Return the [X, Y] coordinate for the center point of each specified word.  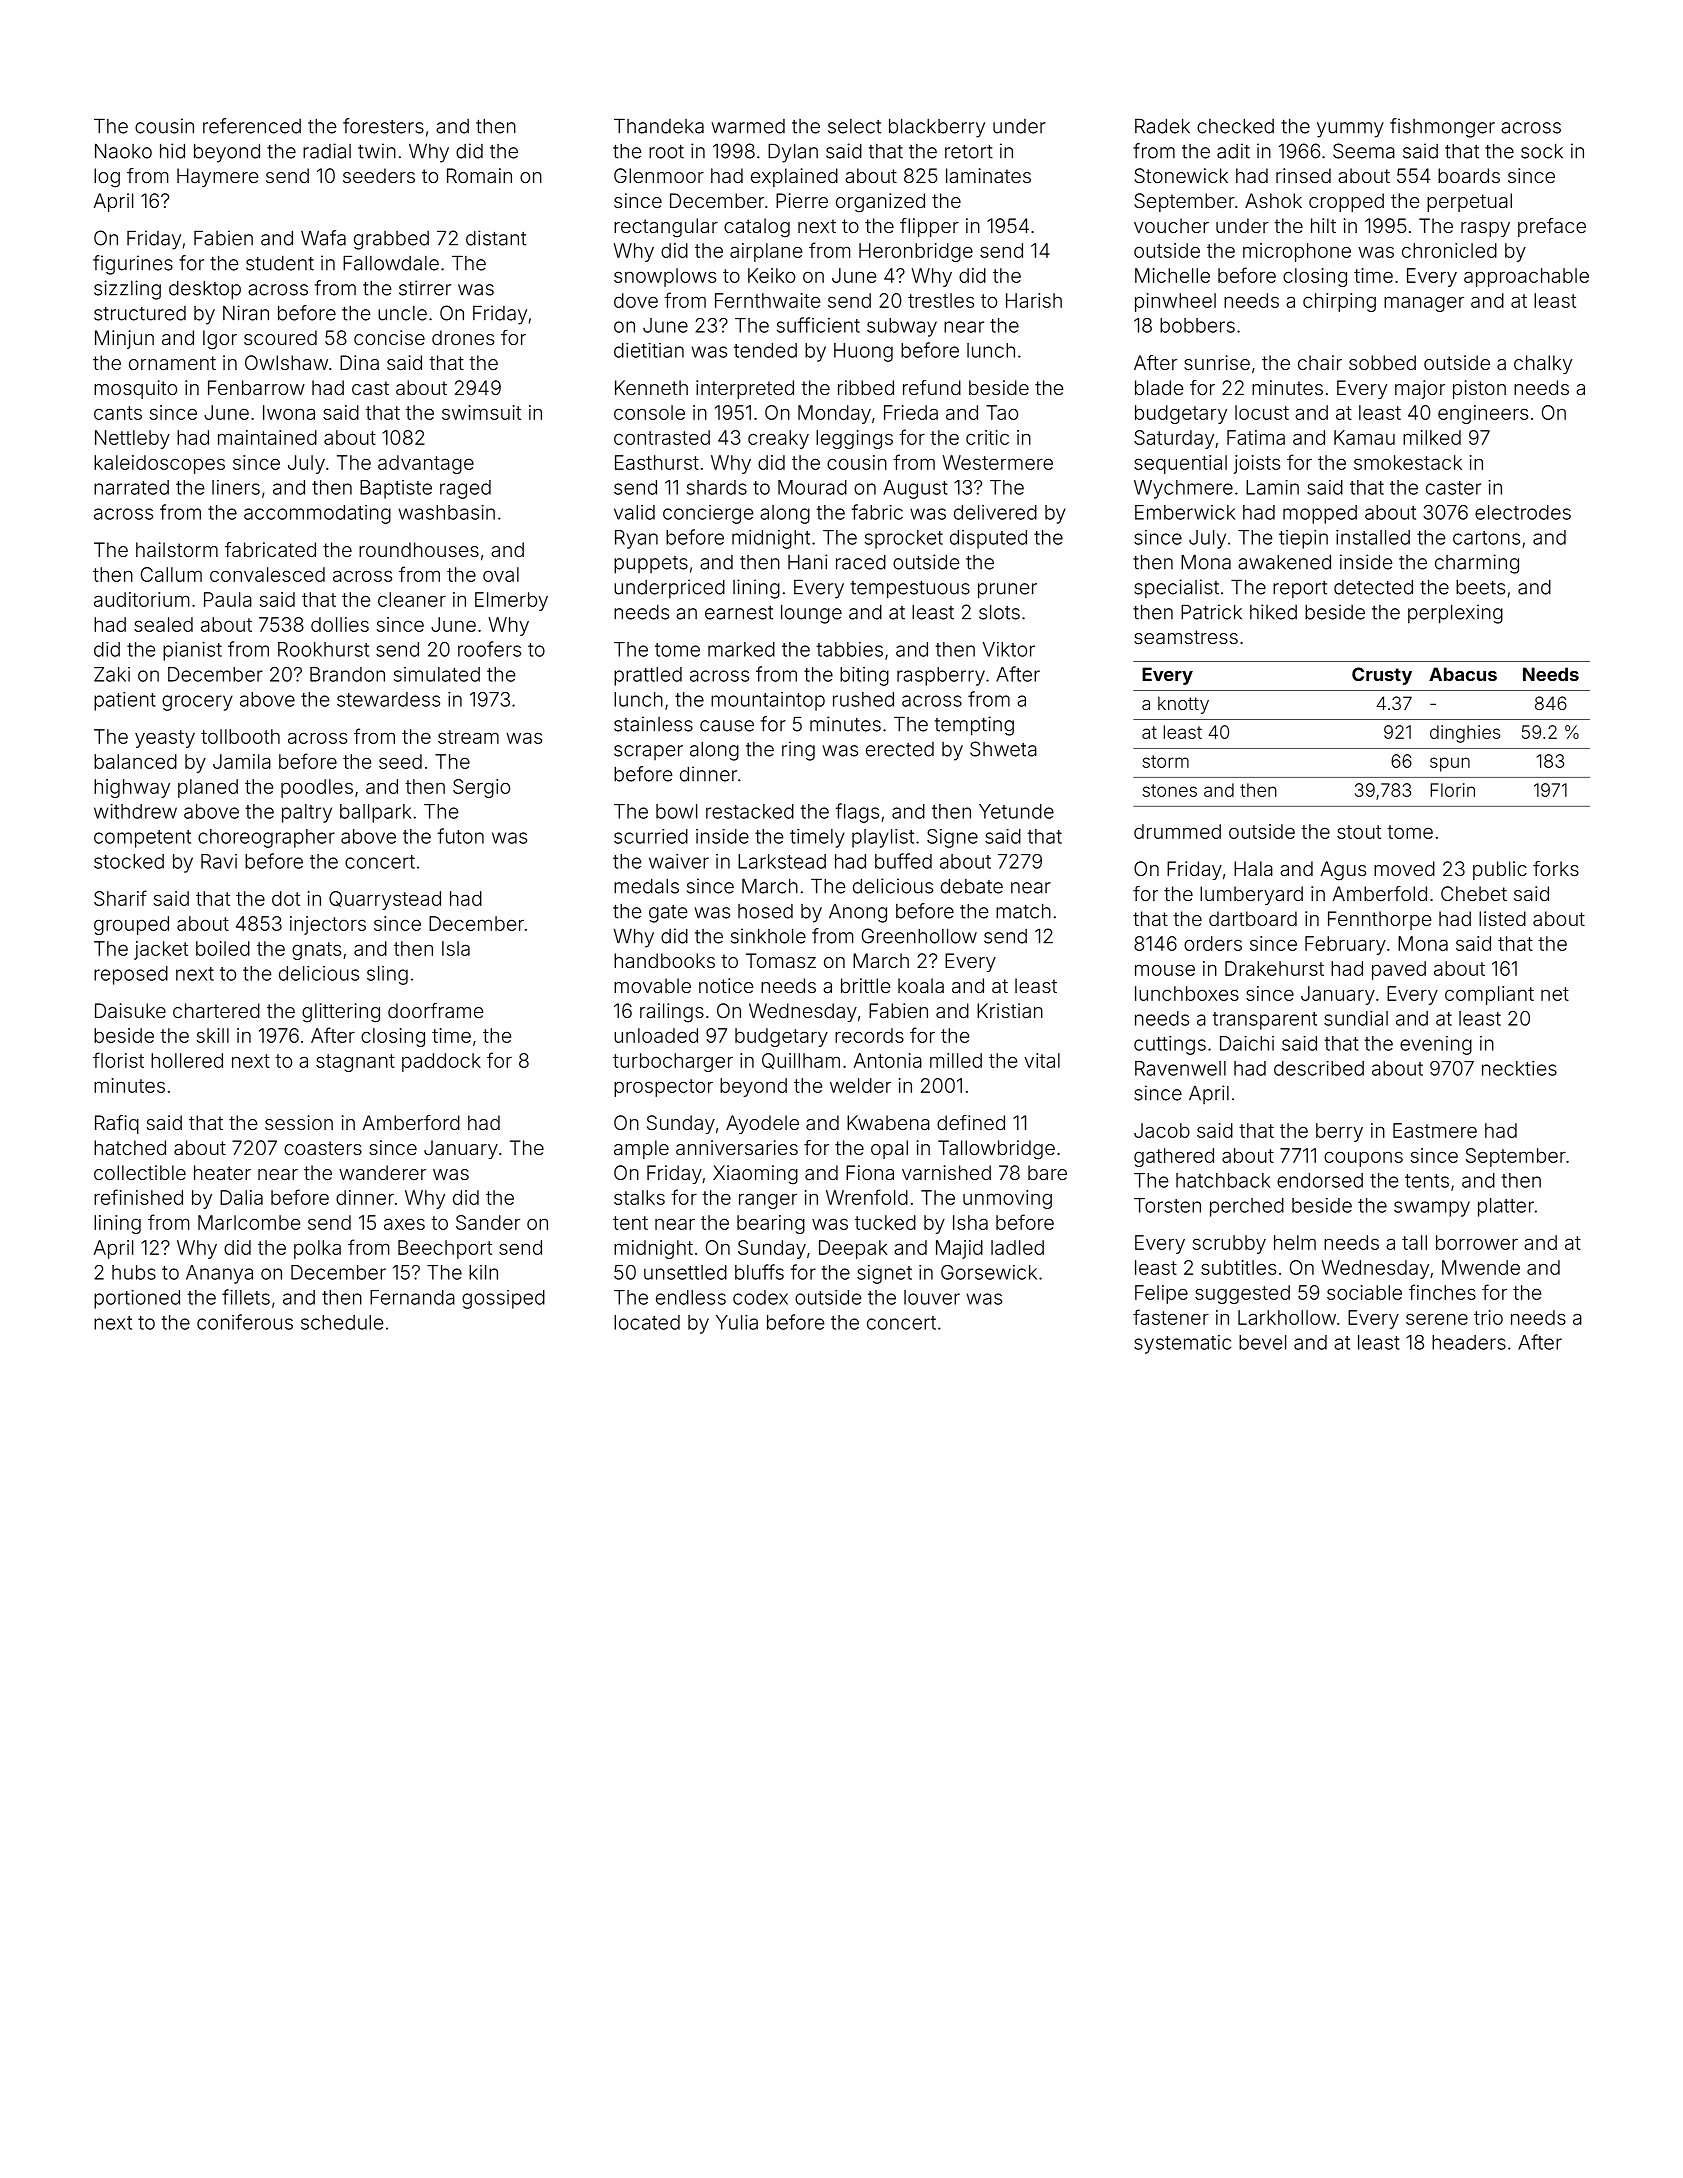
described [1319, 1068]
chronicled [1449, 250]
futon [460, 836]
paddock [441, 1062]
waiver [679, 861]
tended [765, 350]
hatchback [1223, 1180]
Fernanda [412, 1297]
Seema [1364, 151]
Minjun [124, 339]
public [1500, 870]
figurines [133, 265]
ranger [768, 1201]
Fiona [870, 1172]
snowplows [665, 277]
